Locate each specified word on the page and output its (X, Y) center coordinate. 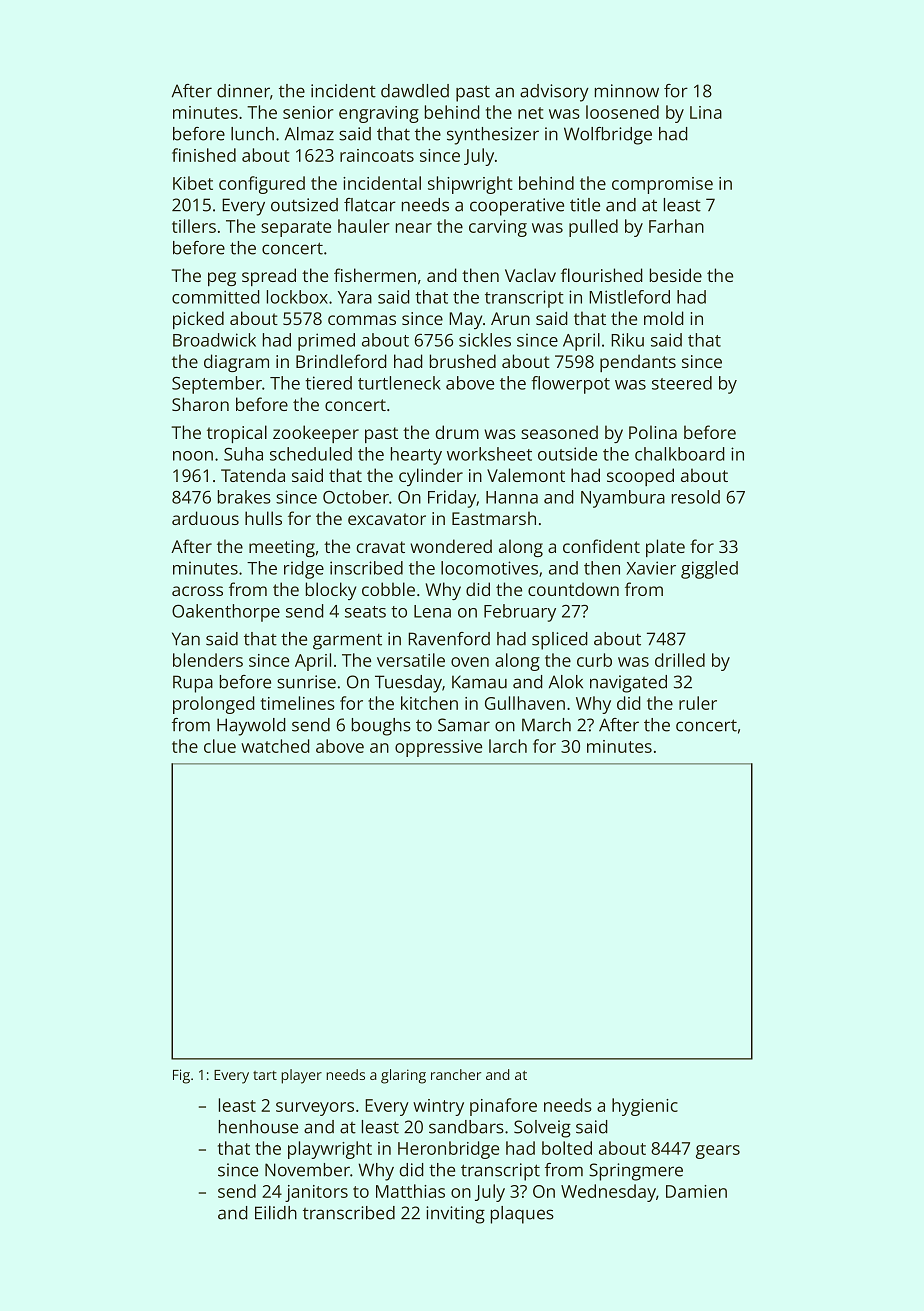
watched (275, 746)
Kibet (193, 183)
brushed (463, 361)
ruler (698, 703)
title (585, 205)
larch (508, 746)
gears (718, 1152)
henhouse (258, 1127)
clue (220, 746)
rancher (456, 1074)
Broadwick (214, 340)
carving (498, 228)
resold (696, 497)
